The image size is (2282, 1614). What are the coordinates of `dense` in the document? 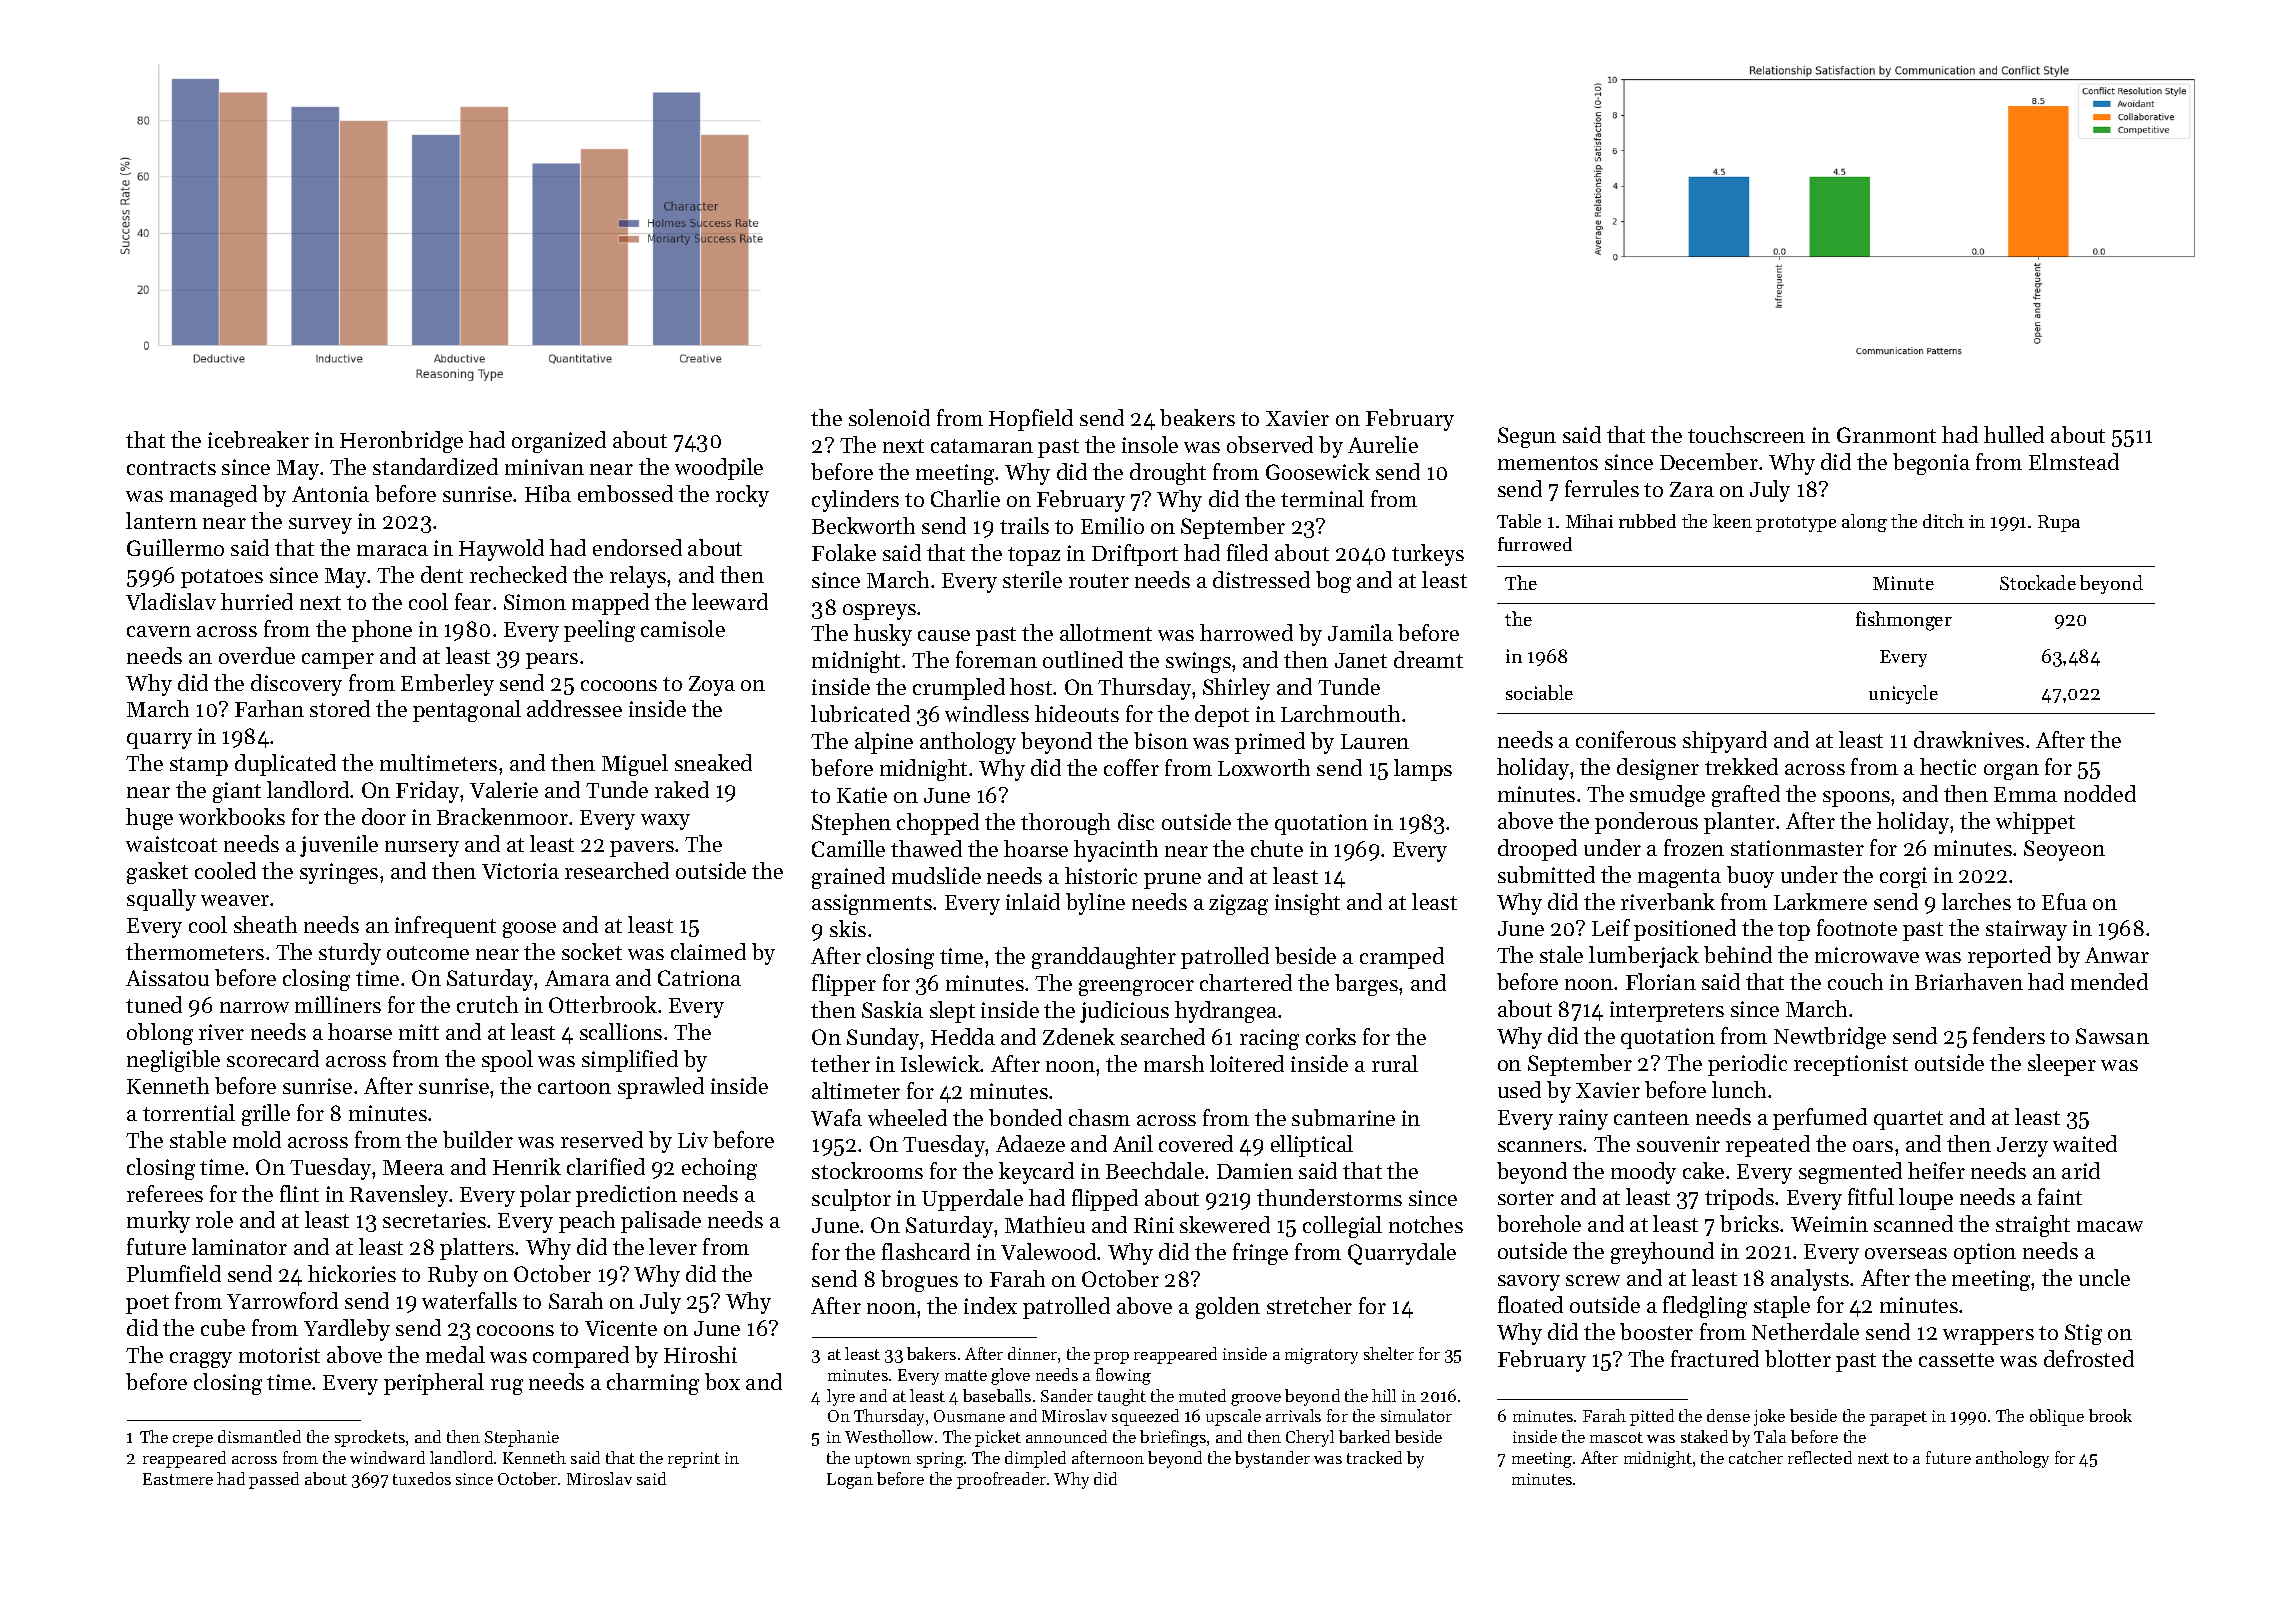 It's located at (1728, 1415).
